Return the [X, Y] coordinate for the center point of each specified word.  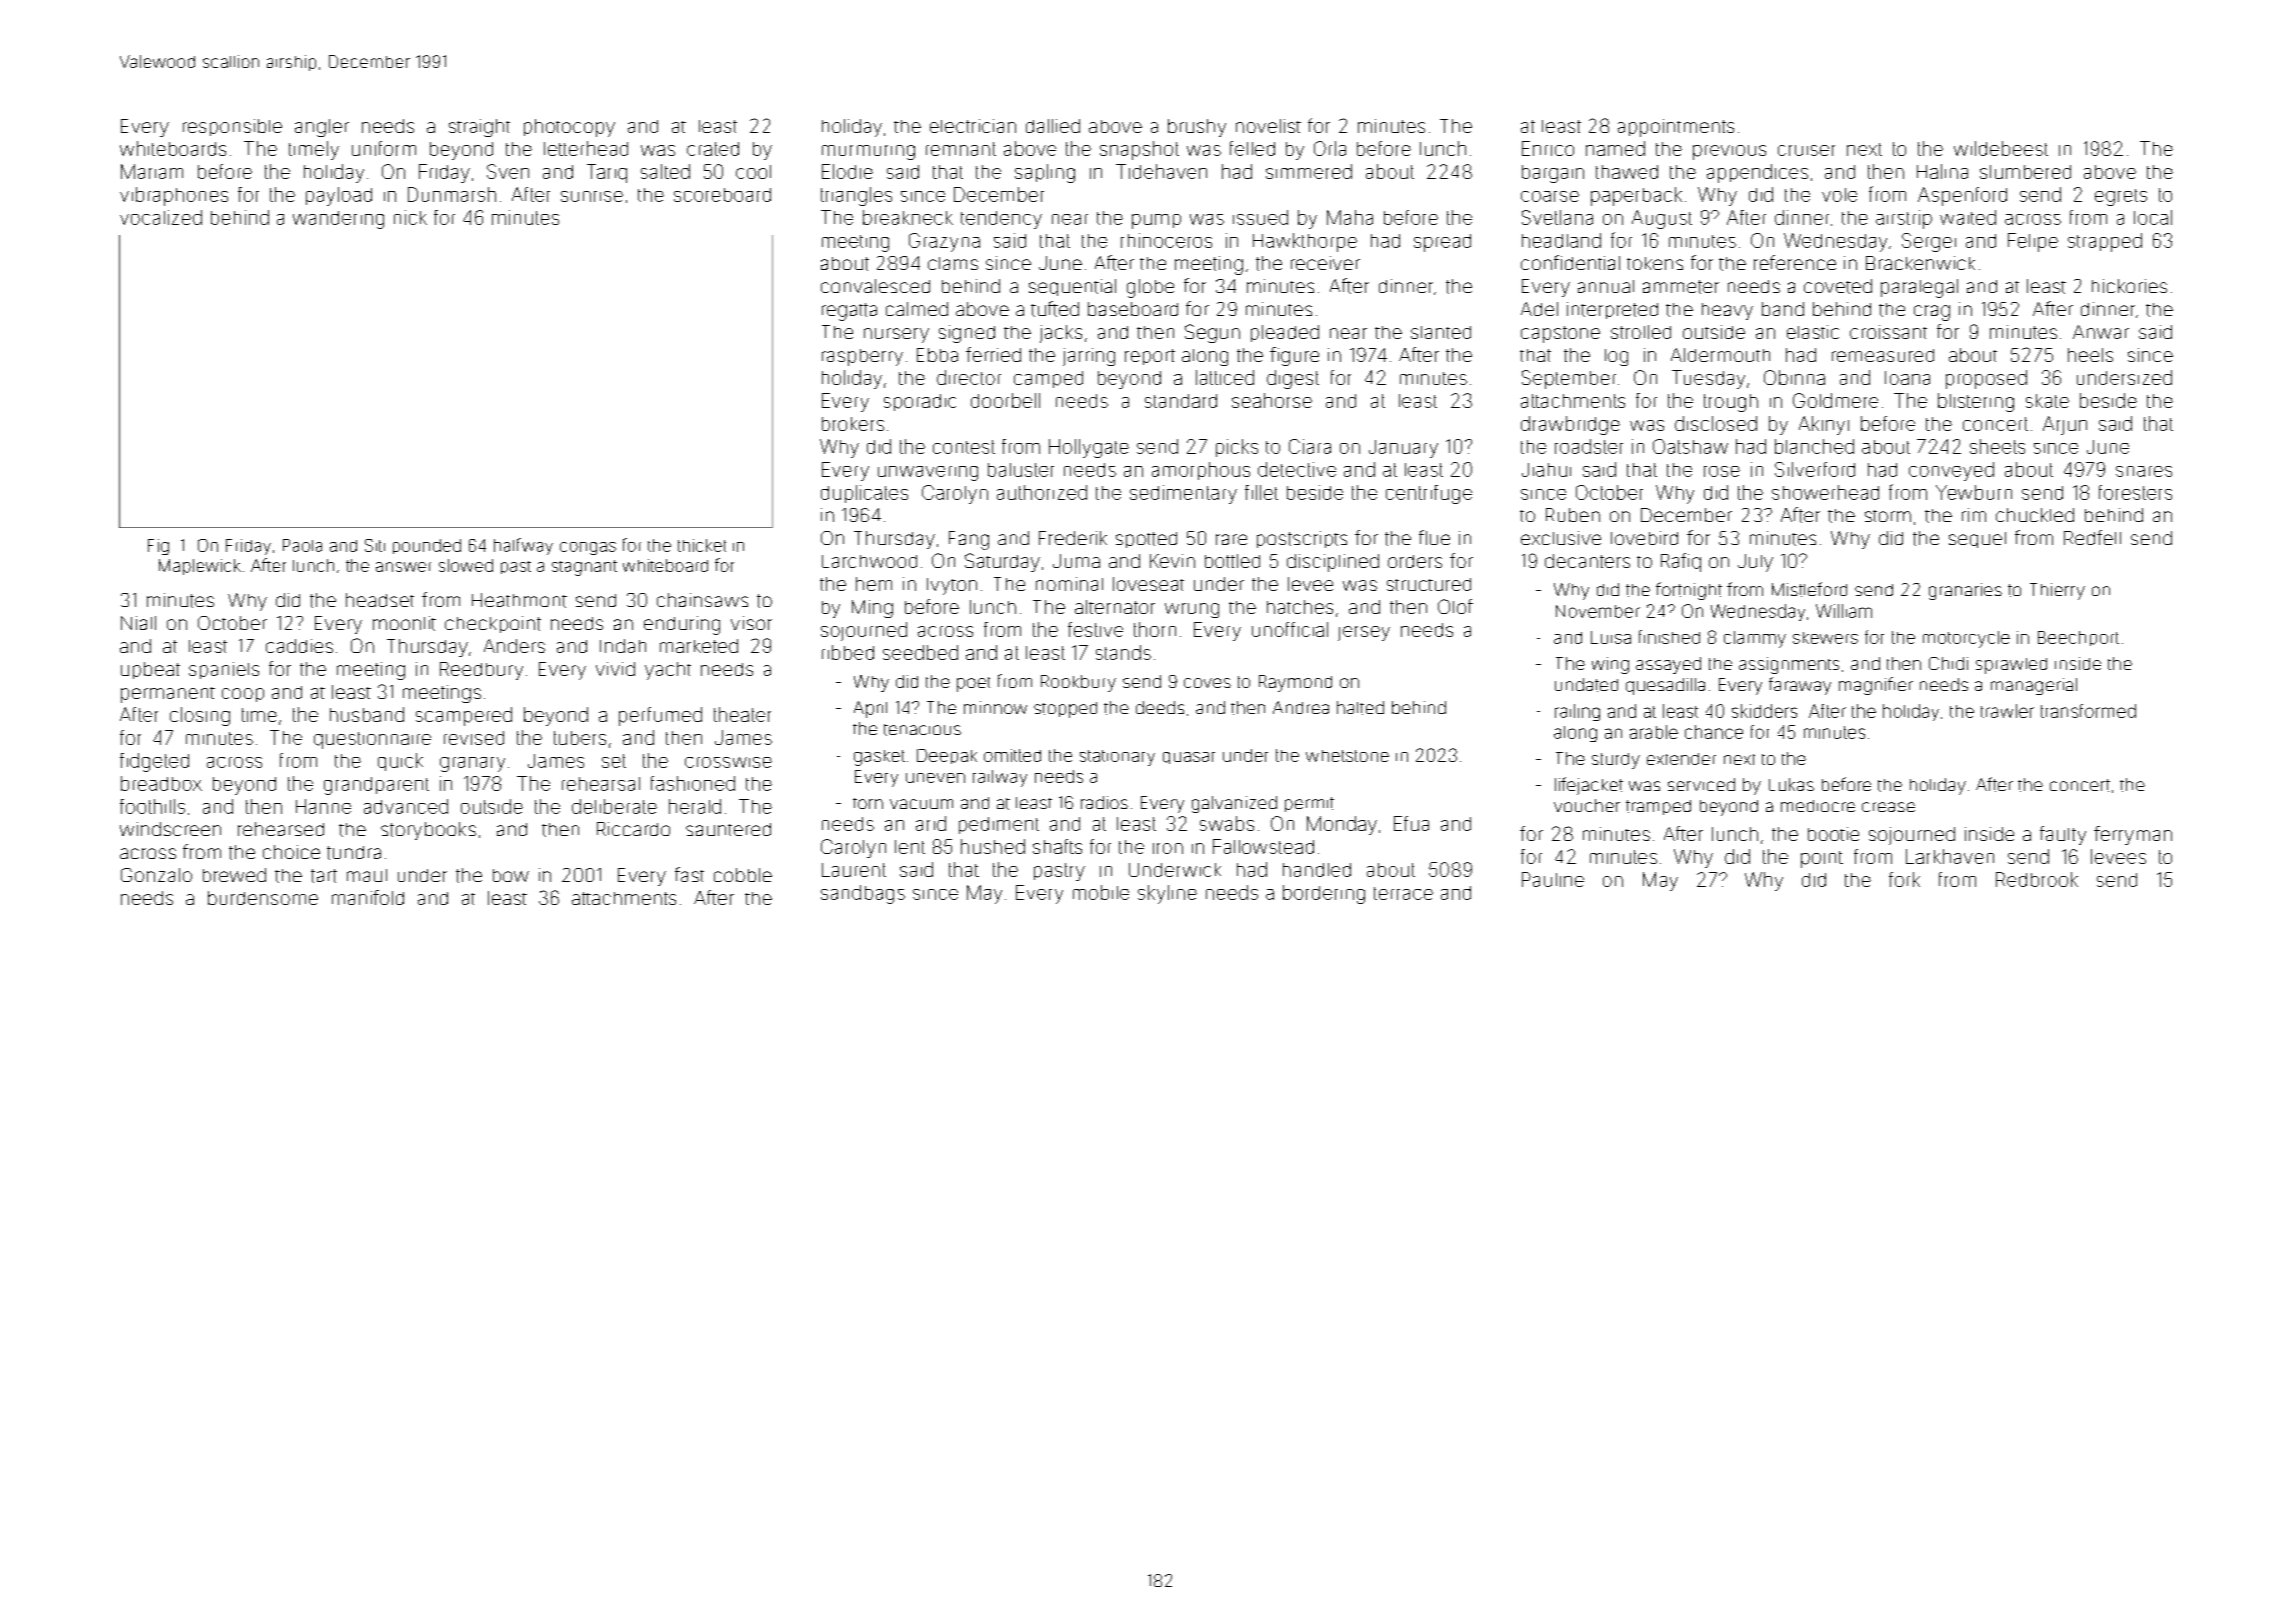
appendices [1757, 173]
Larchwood [869, 561]
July [1755, 563]
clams [953, 263]
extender [1681, 759]
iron [1168, 848]
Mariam [152, 171]
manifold [368, 897]
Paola [302, 545]
